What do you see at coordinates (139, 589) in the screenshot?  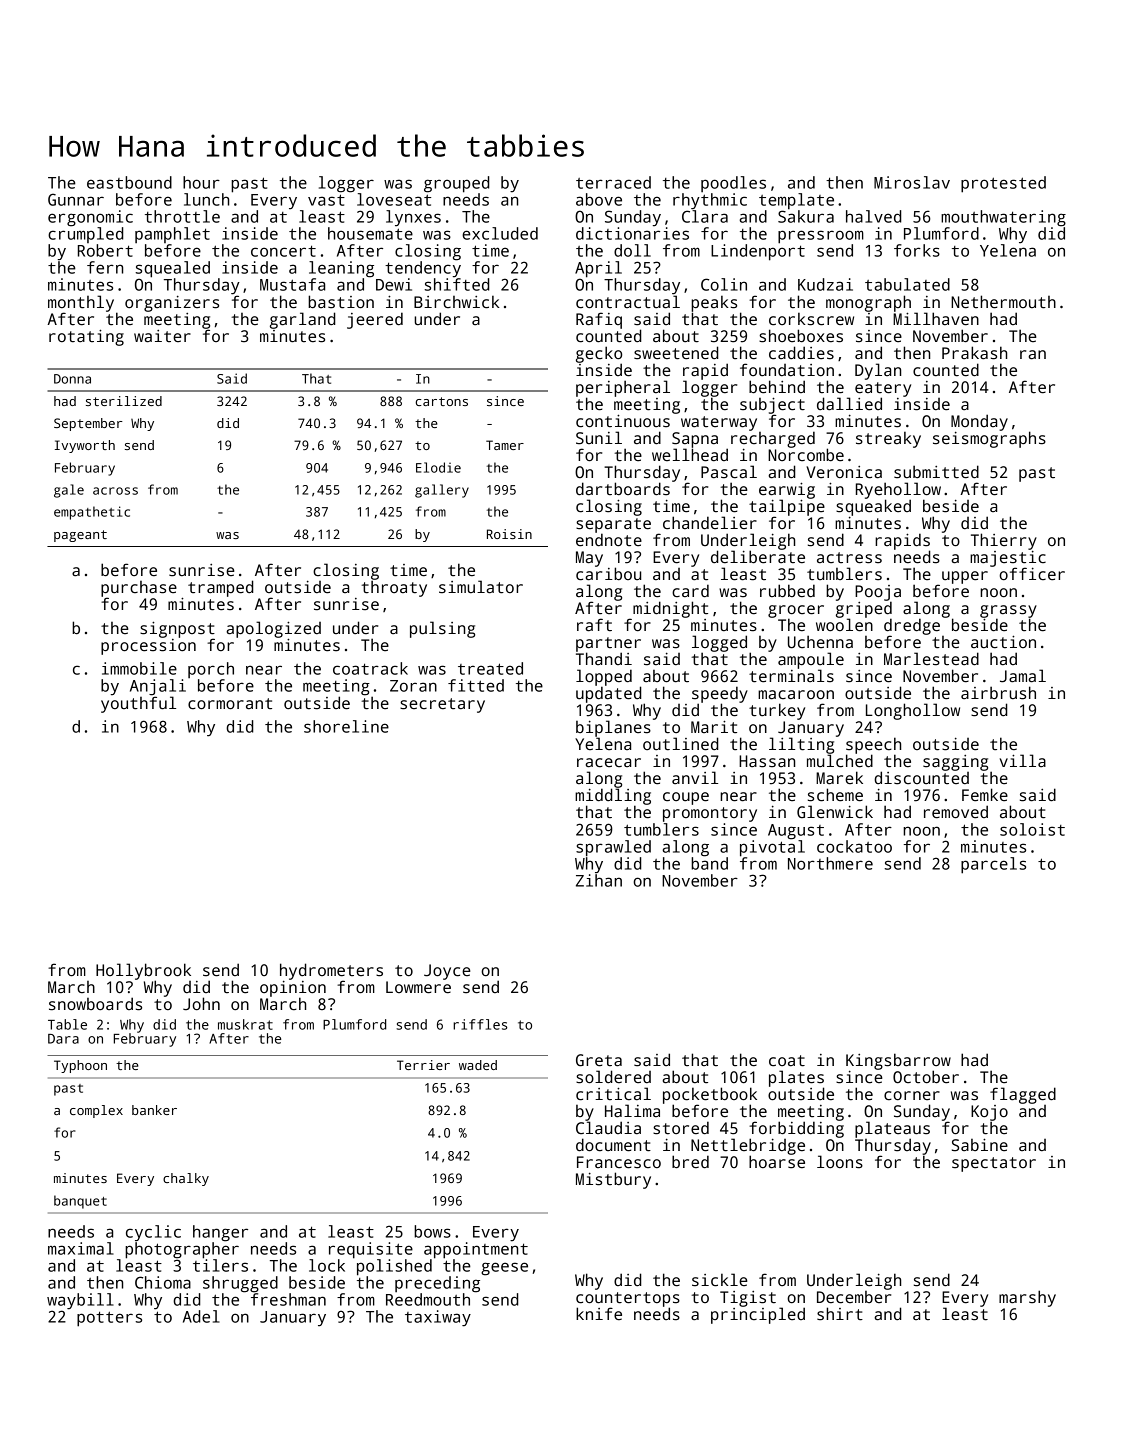 I see `purchase` at bounding box center [139, 589].
